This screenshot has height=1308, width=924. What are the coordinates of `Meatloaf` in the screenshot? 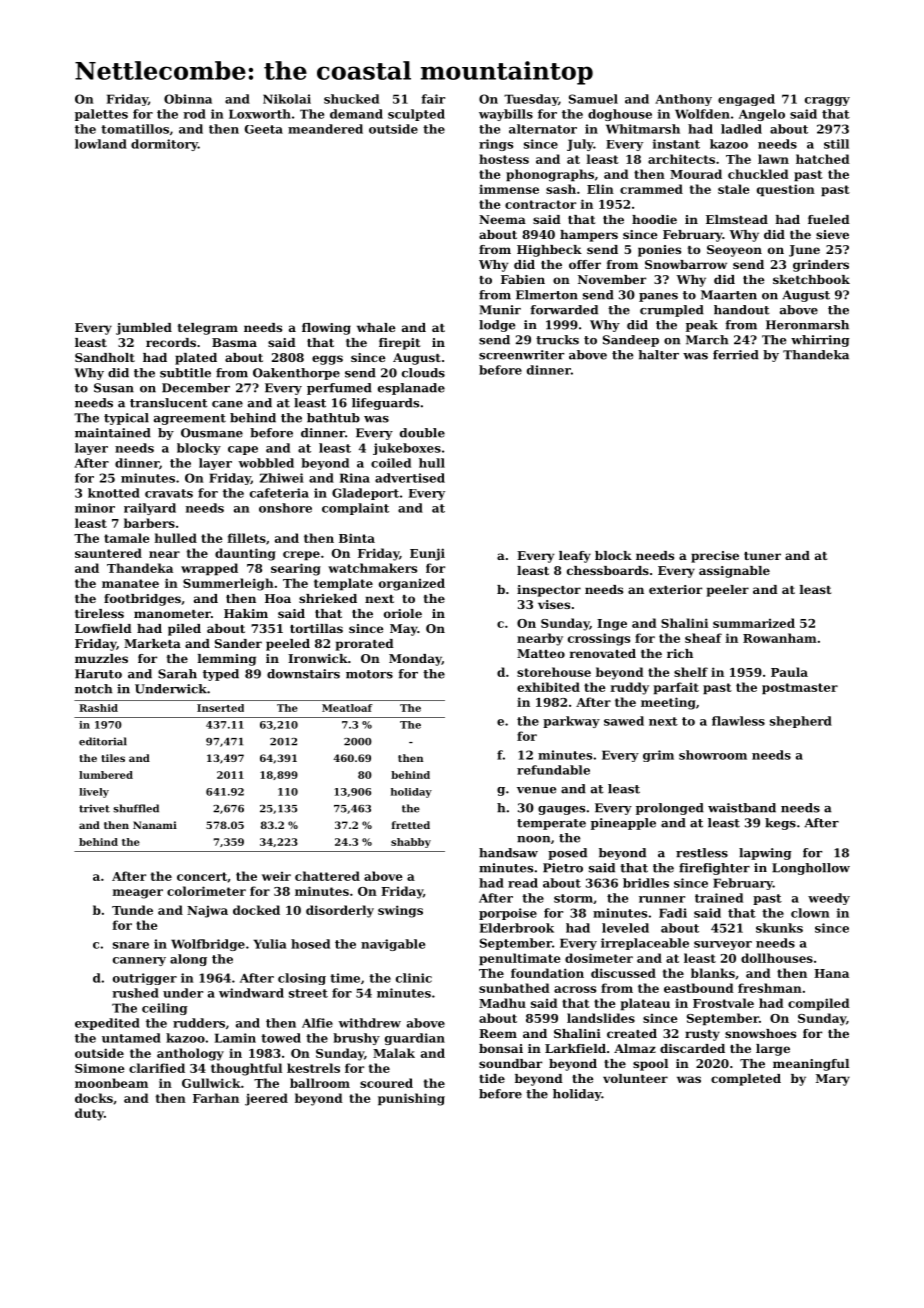 It's located at (347, 708).
